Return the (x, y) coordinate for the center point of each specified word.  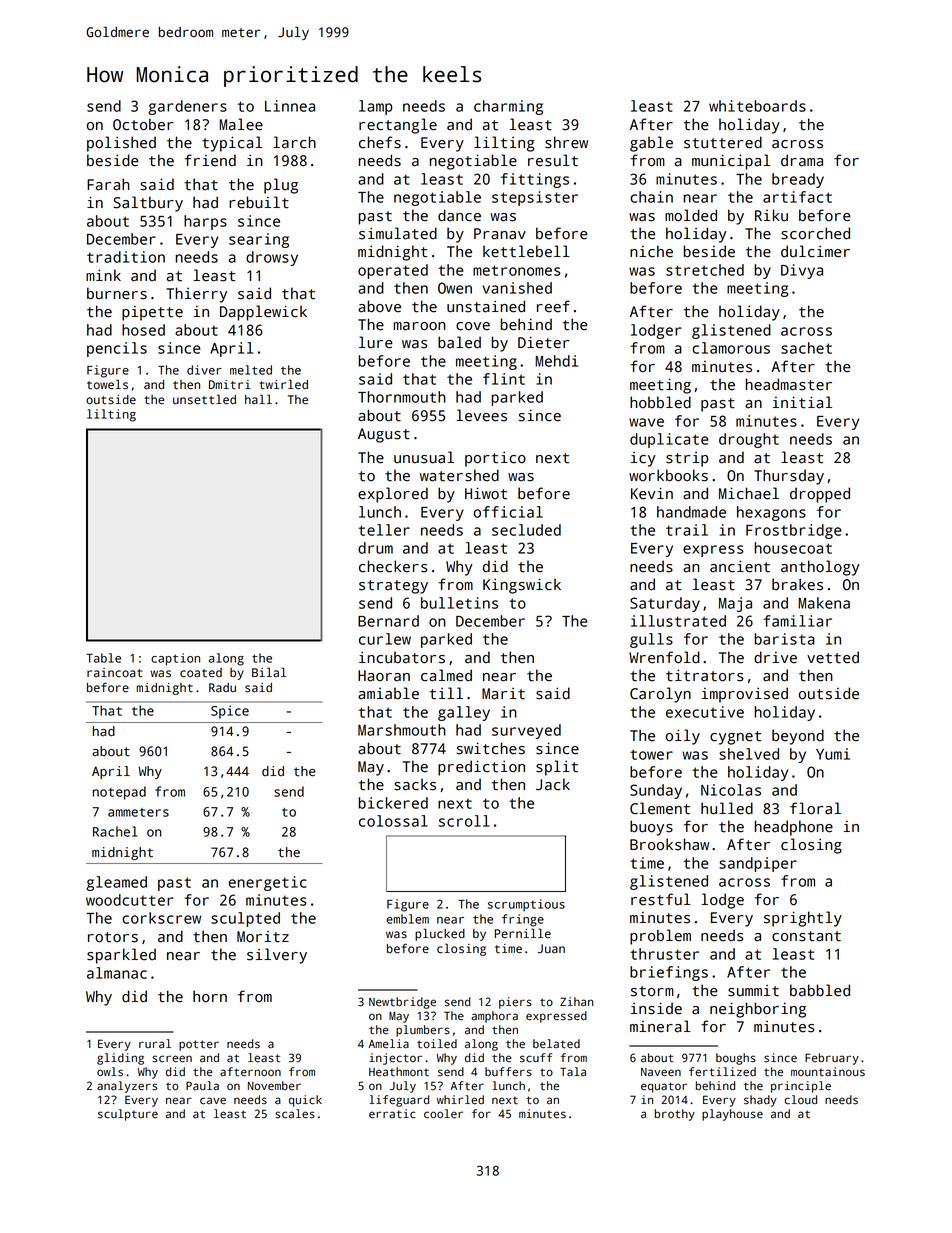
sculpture (128, 1115)
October (143, 124)
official (508, 512)
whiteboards (757, 106)
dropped (820, 495)
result (553, 160)
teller (384, 530)
